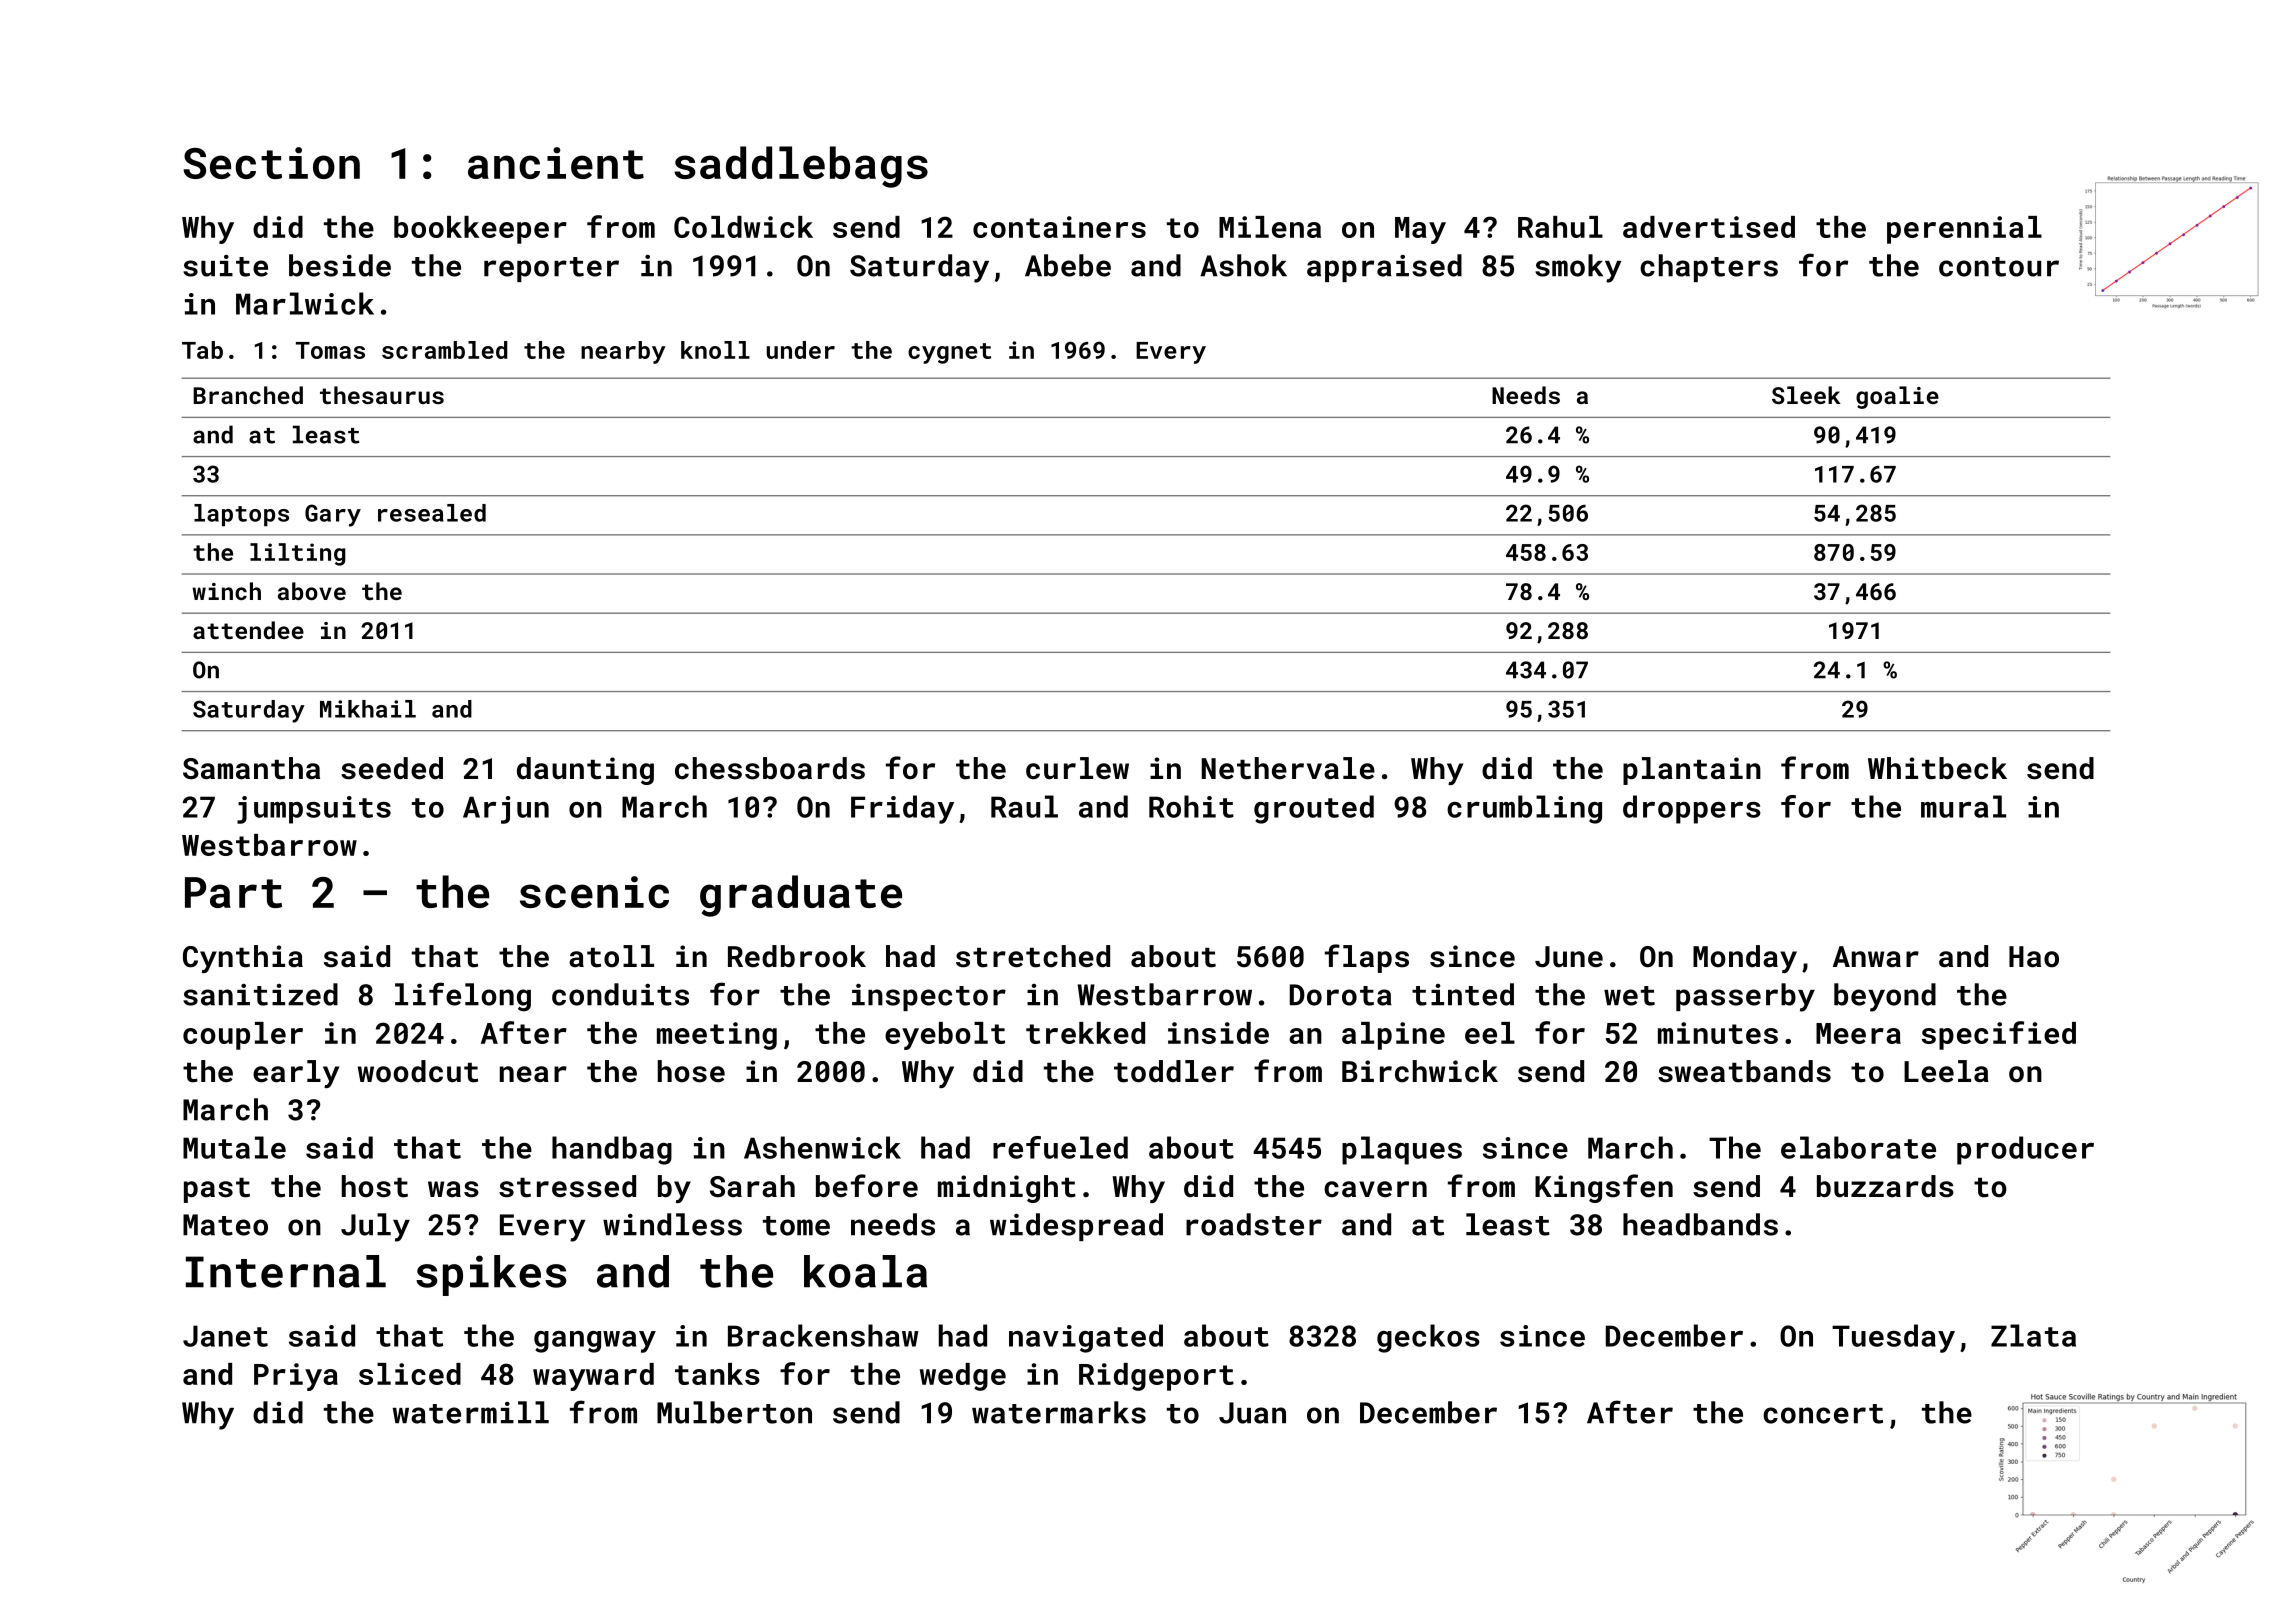 This document has height=1620, width=2292. I want to click on ancient, so click(556, 163).
